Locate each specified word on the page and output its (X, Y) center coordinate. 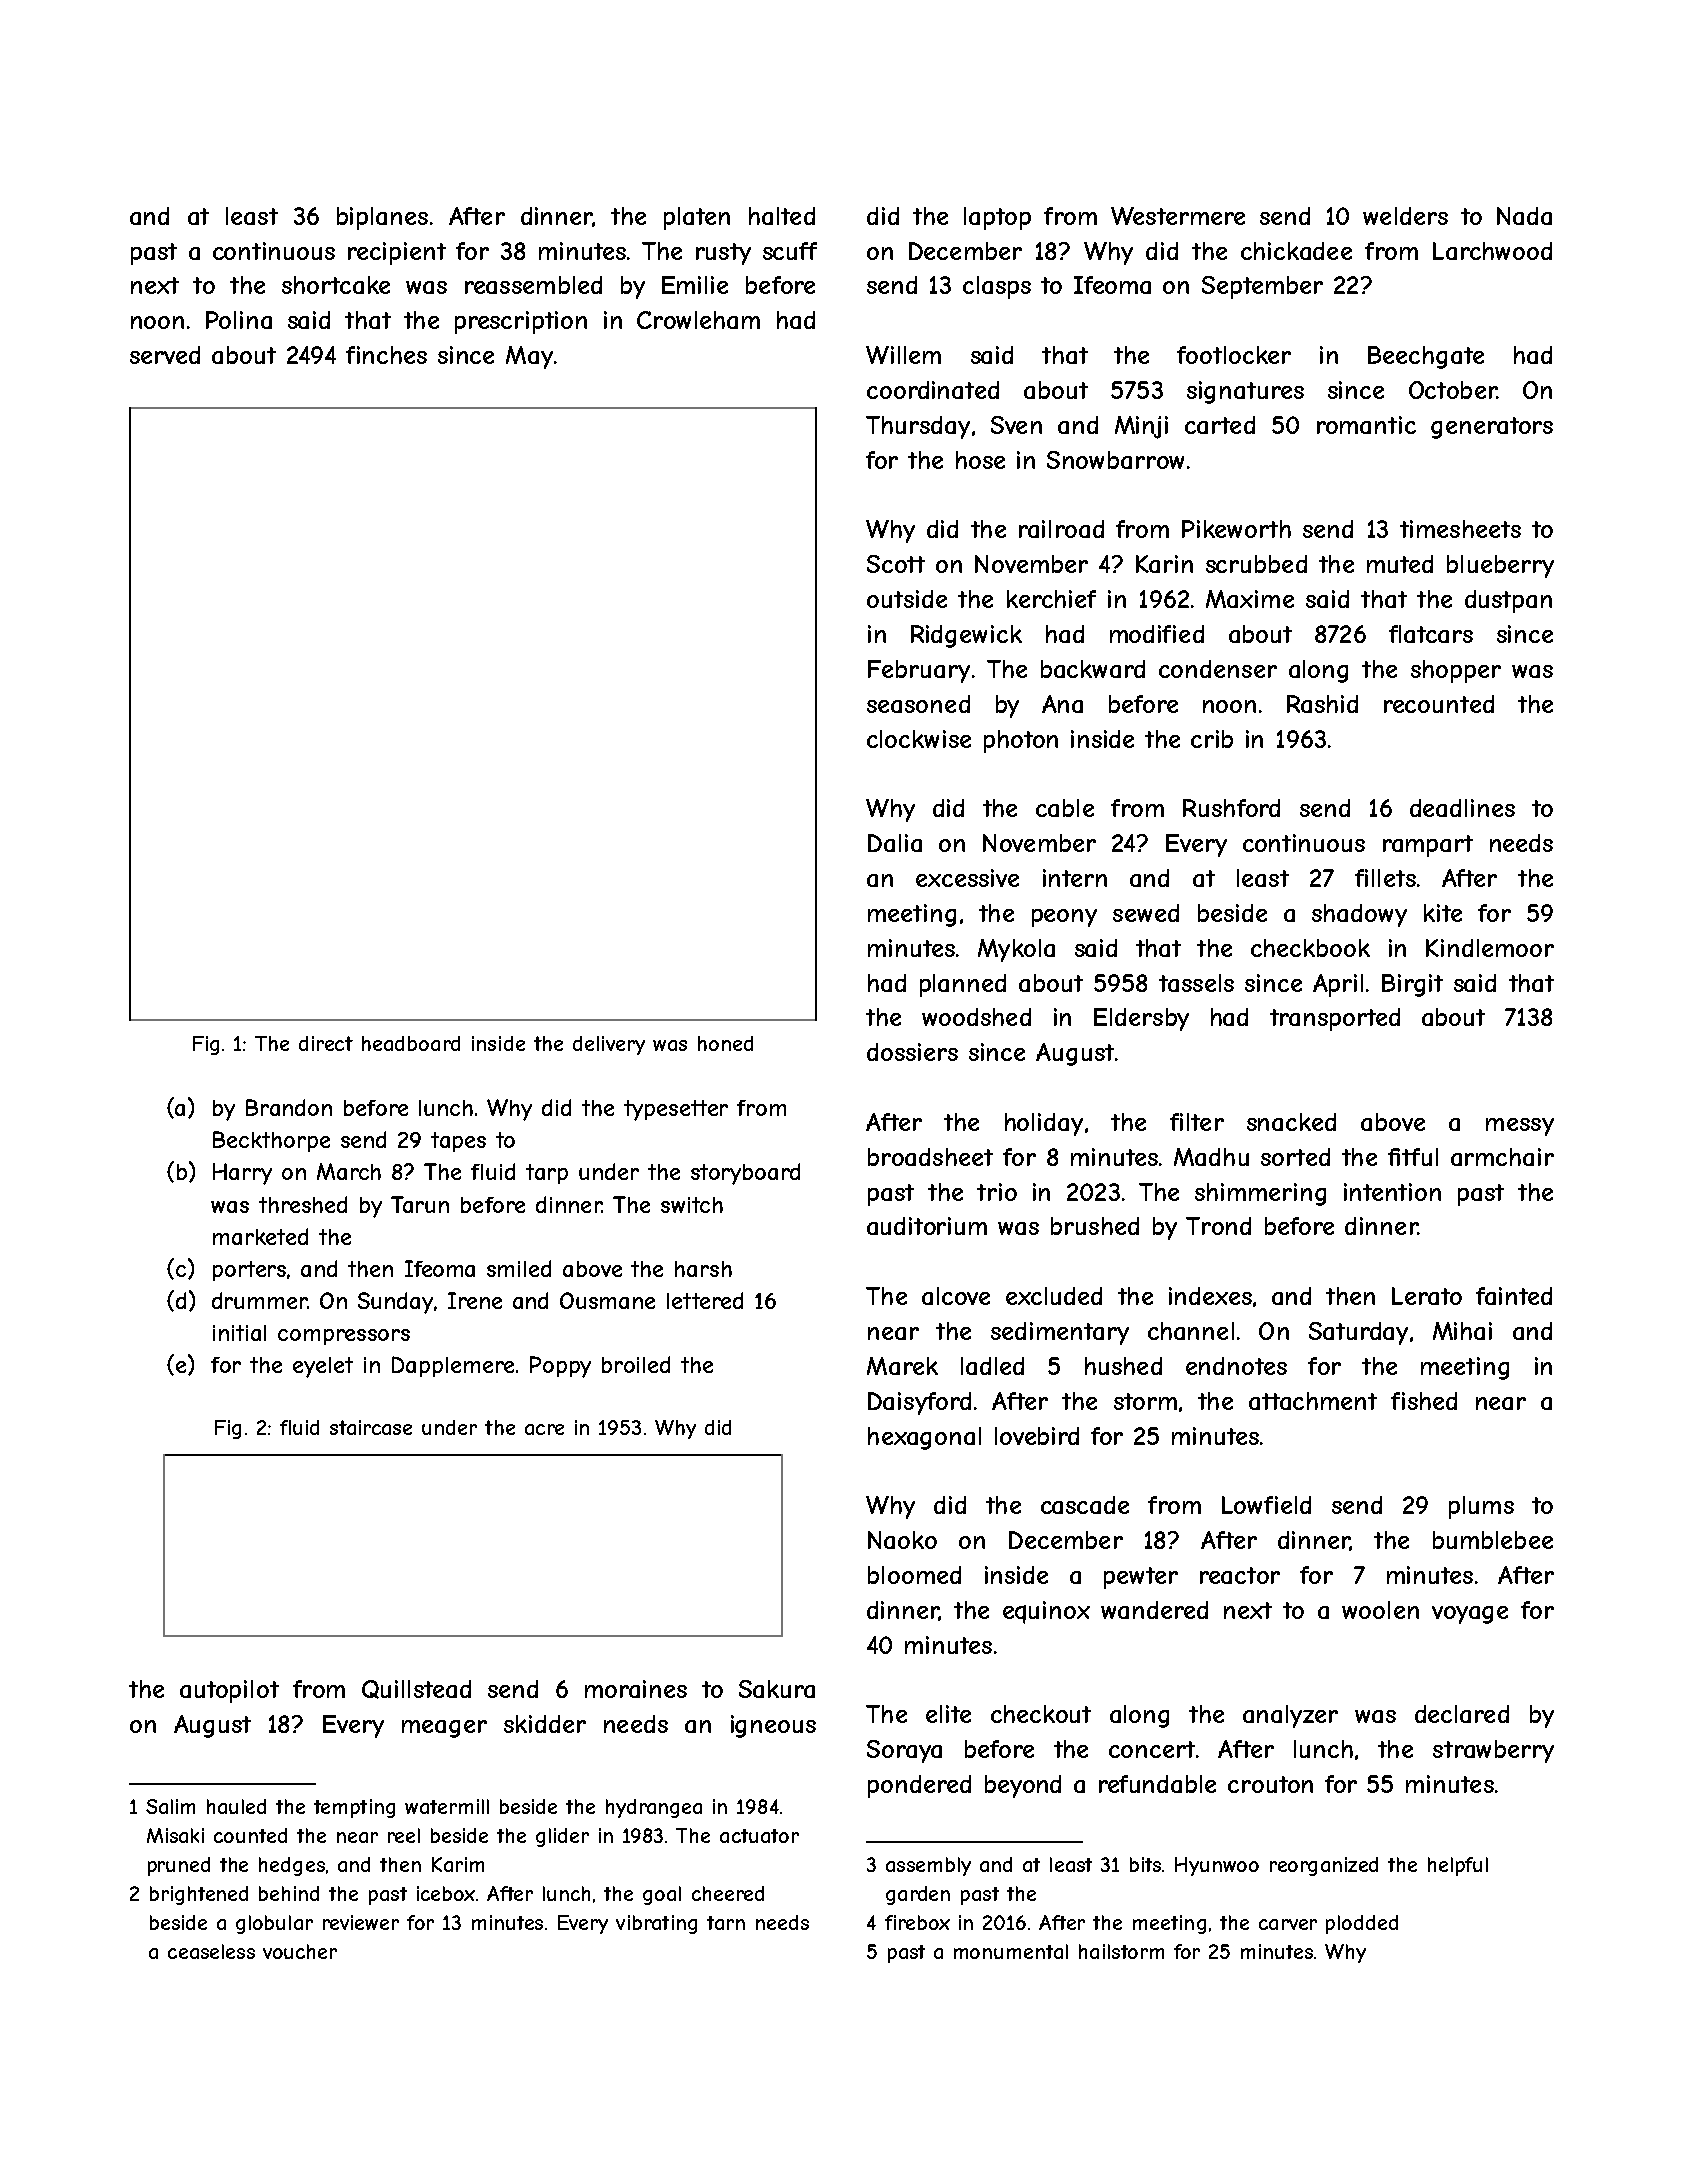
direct (326, 1043)
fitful (1413, 1157)
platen (697, 218)
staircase (371, 1427)
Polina (239, 320)
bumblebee (1493, 1540)
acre (544, 1429)
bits (1145, 1864)
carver (1288, 1924)
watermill (447, 1806)
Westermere (1178, 216)
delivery (609, 1045)
